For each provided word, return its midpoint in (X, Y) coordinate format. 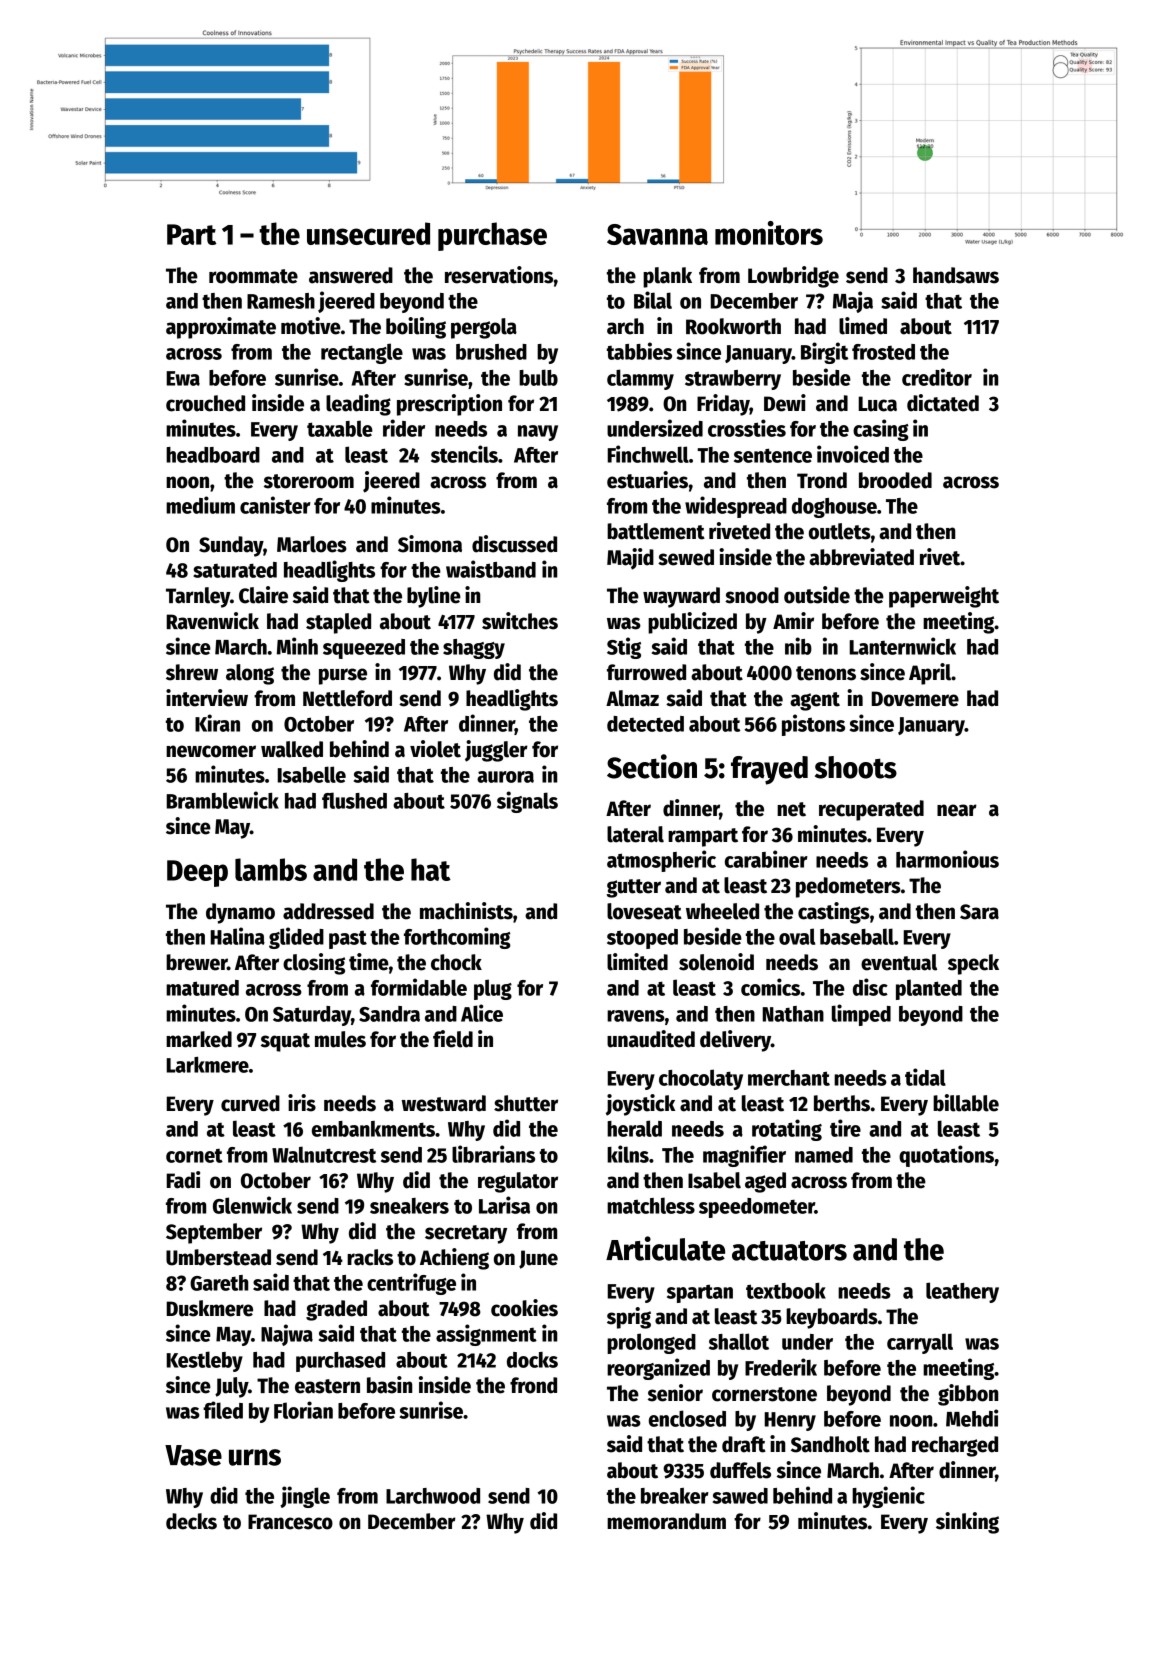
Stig (624, 648)
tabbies (639, 351)
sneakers (409, 1206)
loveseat (644, 911)
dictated (943, 403)
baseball (857, 936)
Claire (263, 595)
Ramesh (281, 301)
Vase (193, 1455)
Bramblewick (222, 800)
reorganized (658, 1369)
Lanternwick (902, 646)
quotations (946, 1156)
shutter (526, 1103)
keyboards (832, 1318)
